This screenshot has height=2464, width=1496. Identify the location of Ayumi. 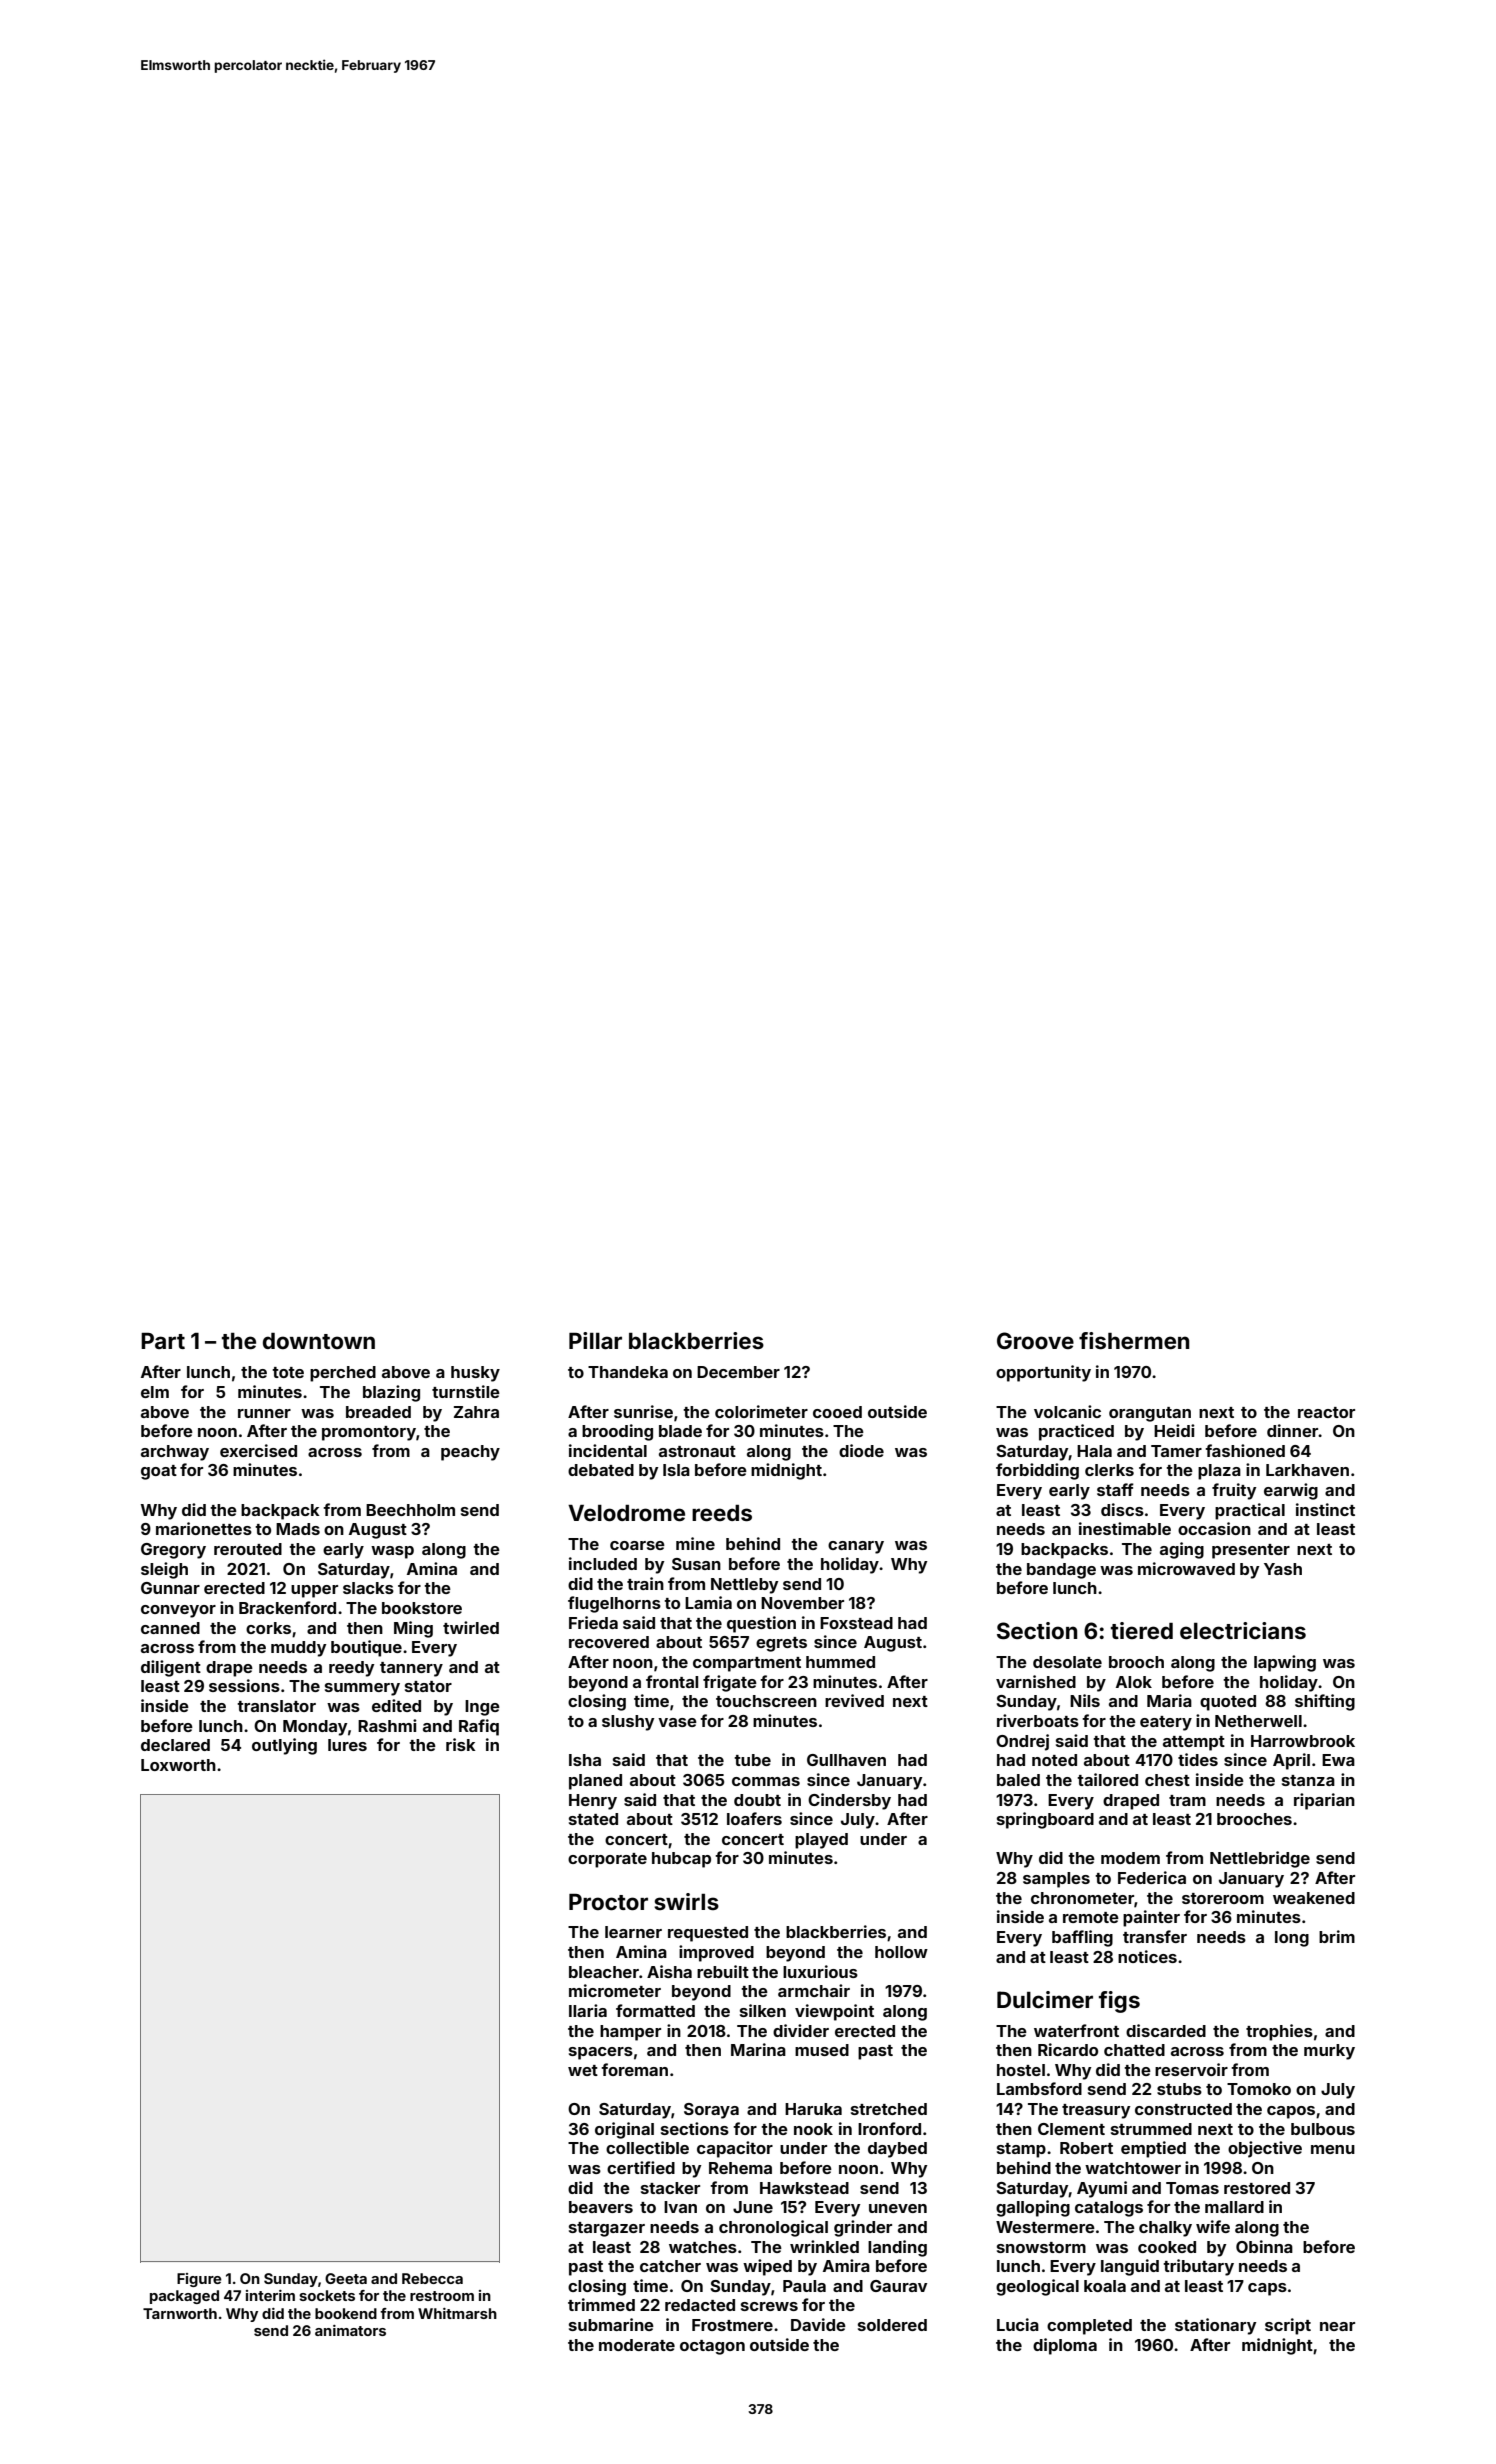
(1102, 2189).
